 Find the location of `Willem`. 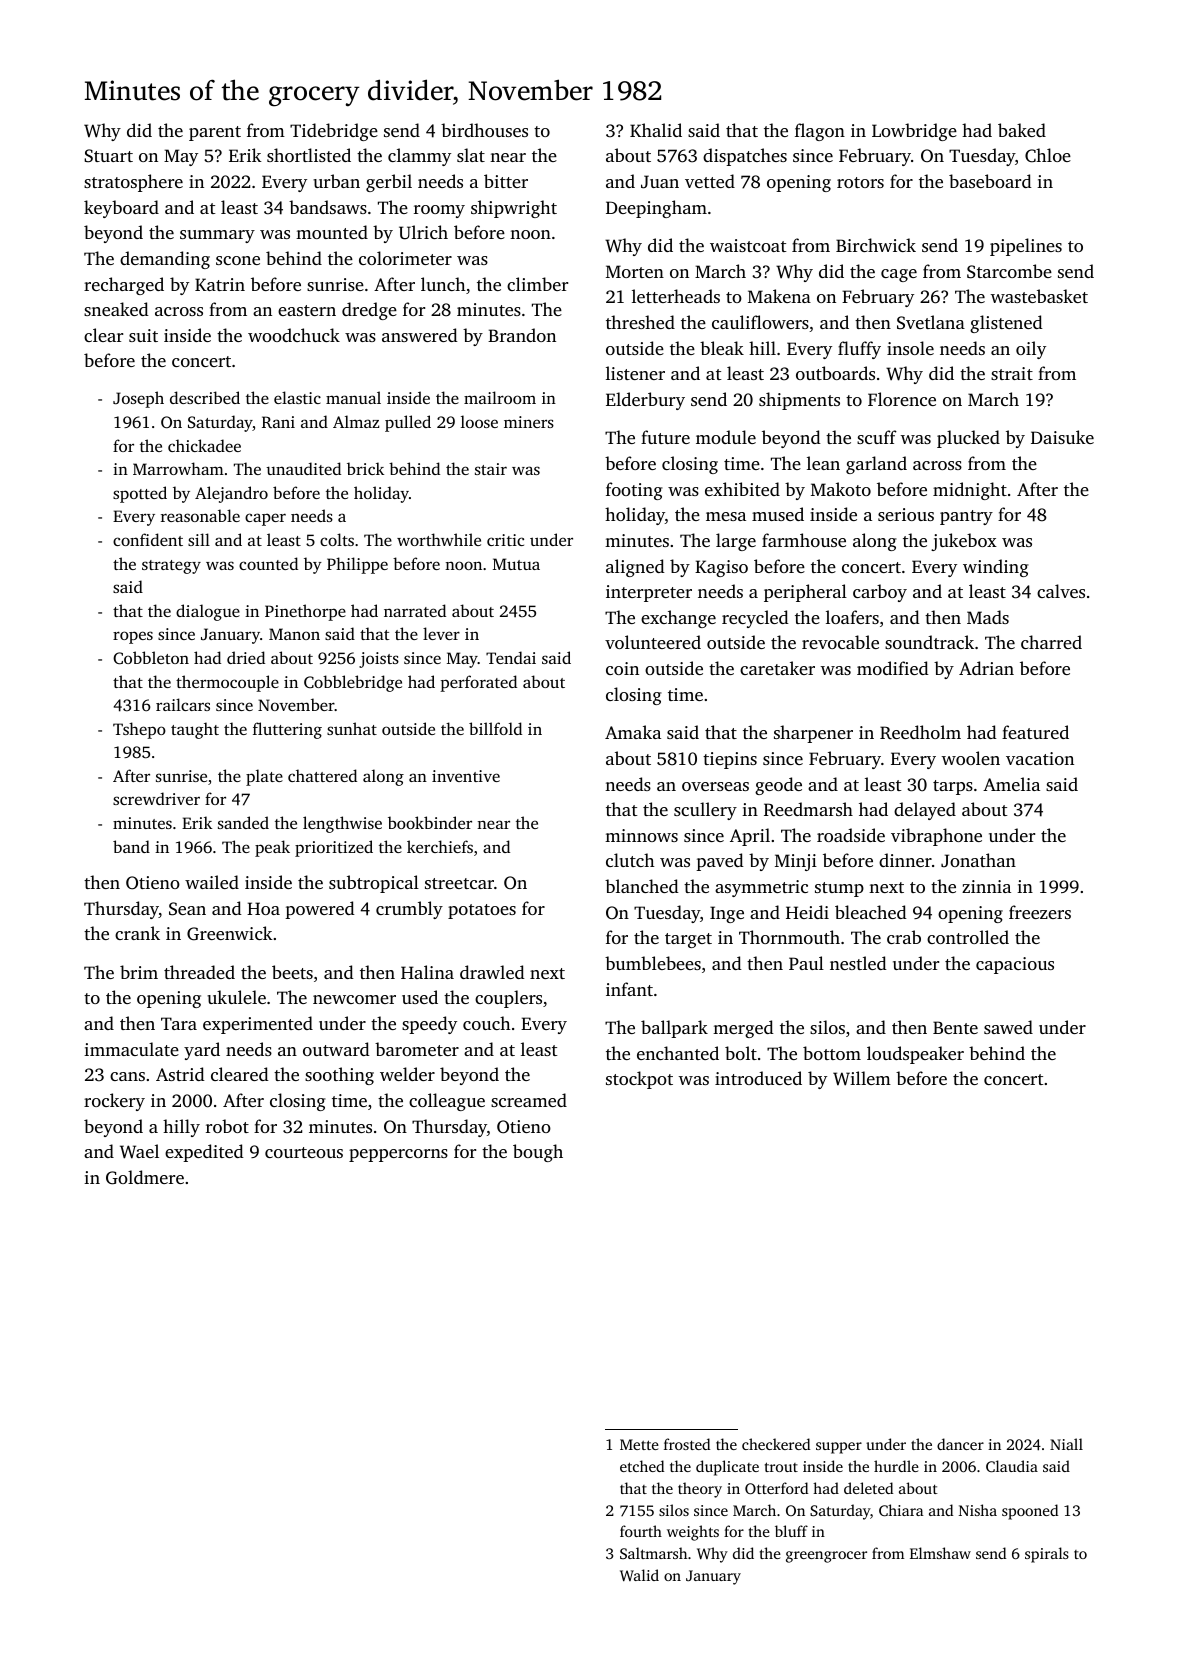

Willem is located at coordinates (862, 1078).
